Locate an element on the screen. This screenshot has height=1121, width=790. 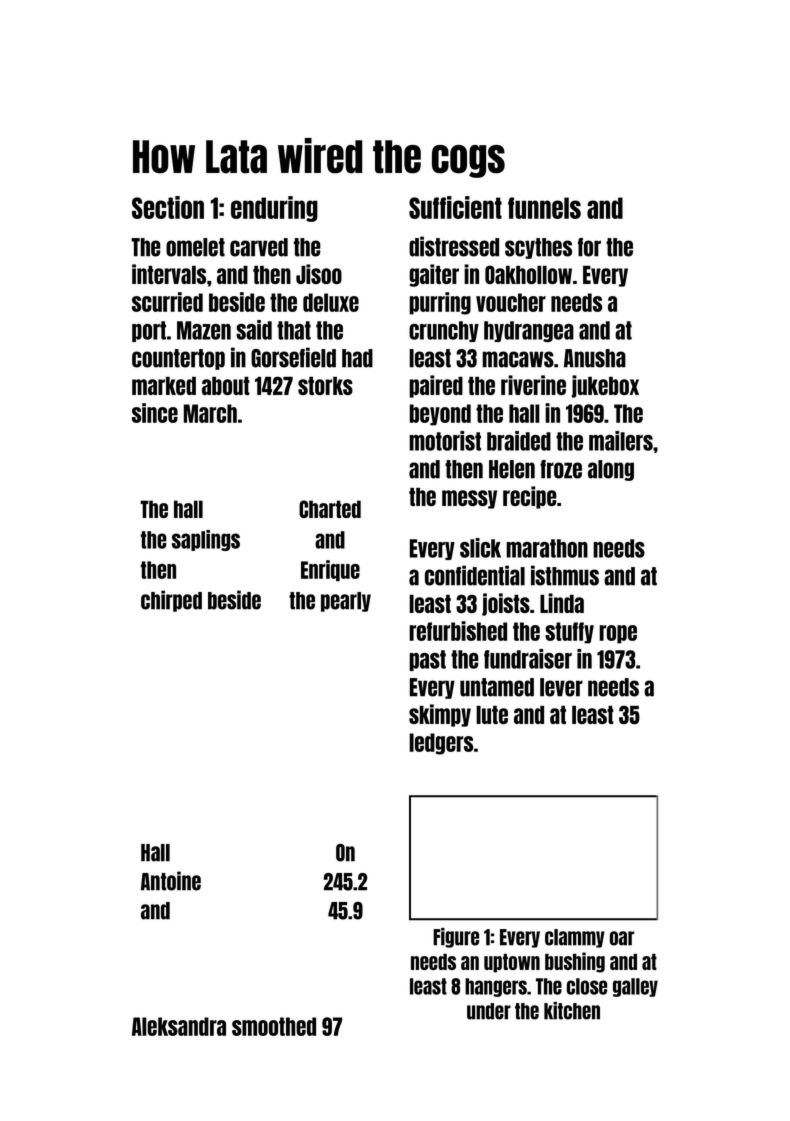
Antoine is located at coordinates (171, 881).
